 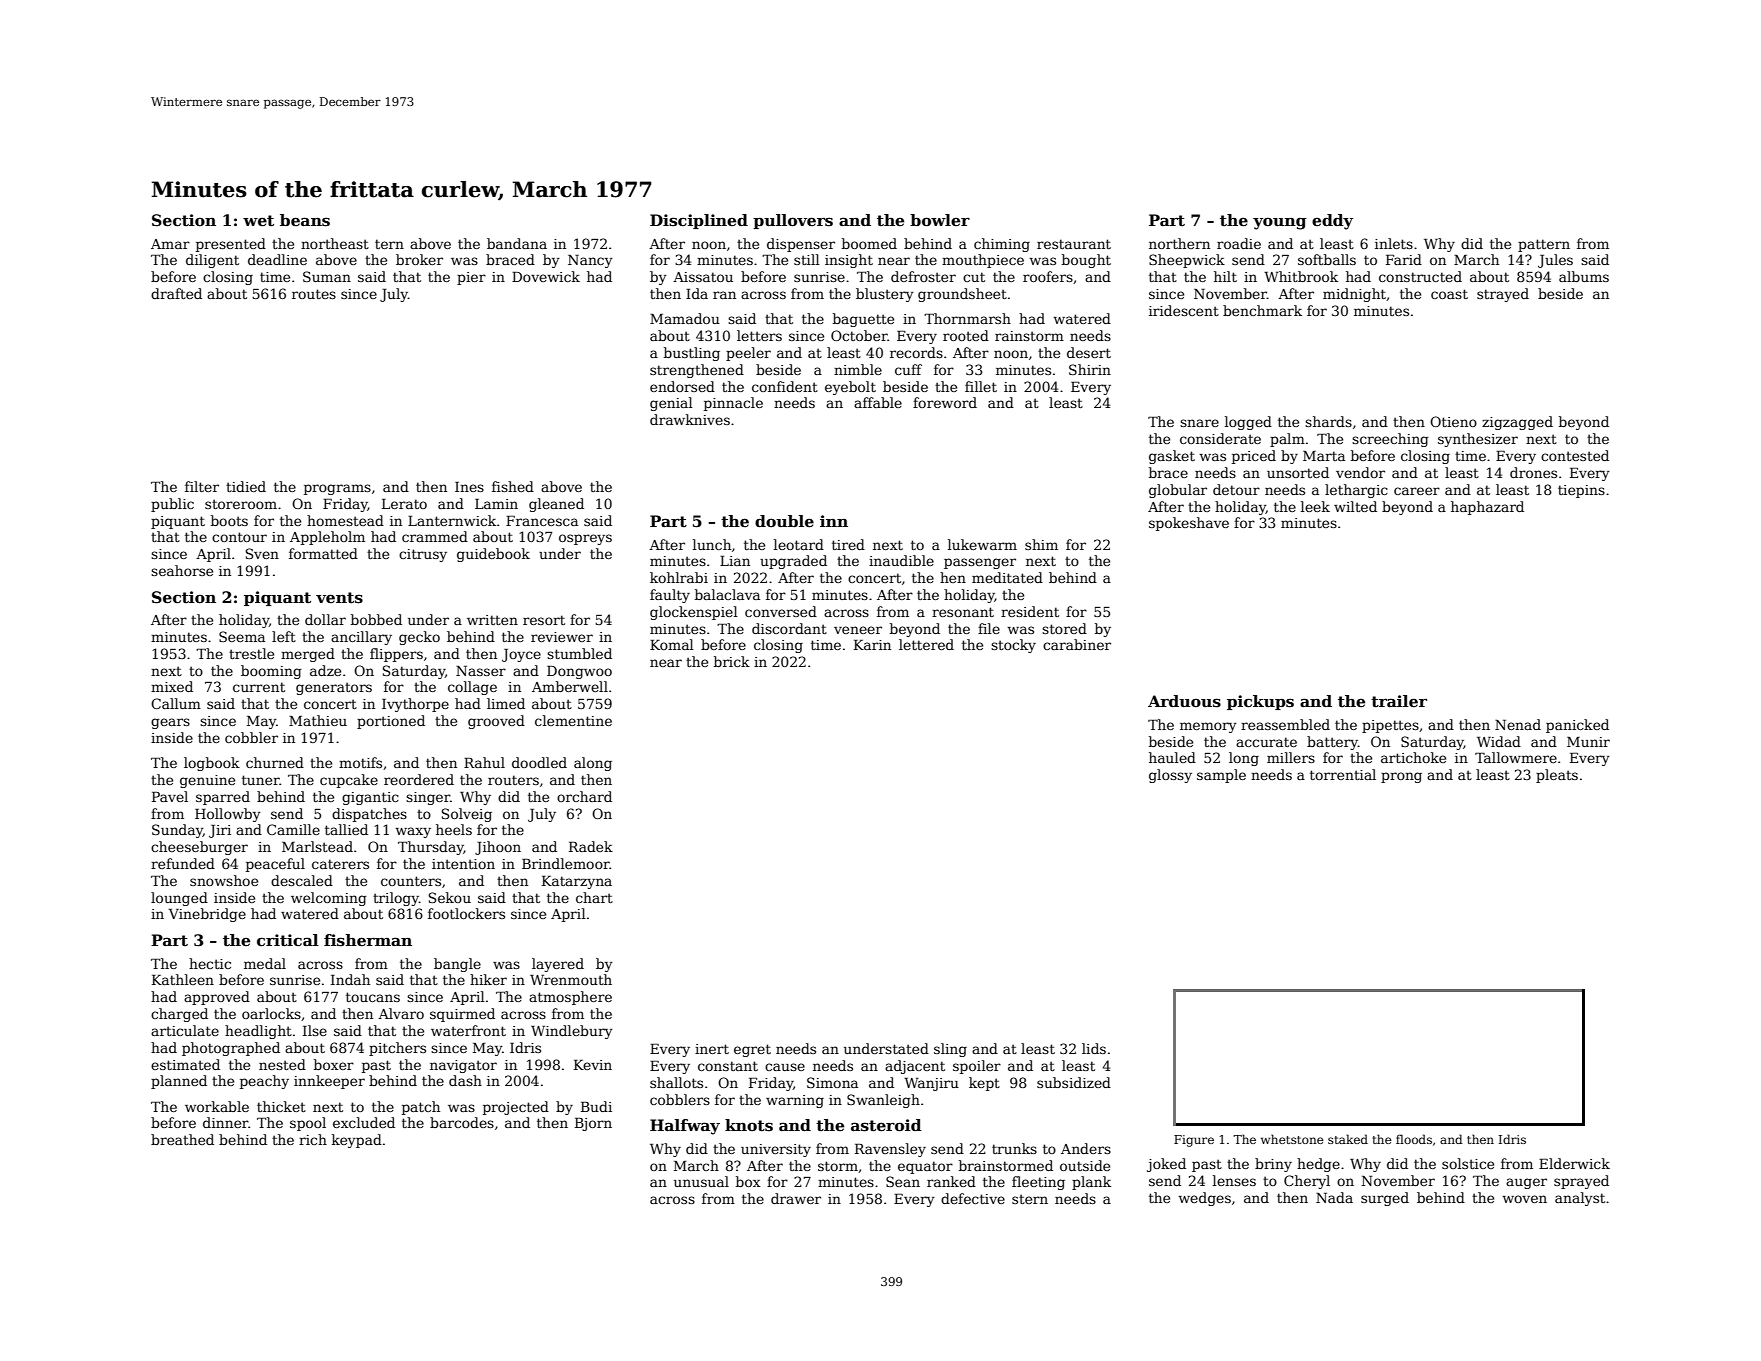 What do you see at coordinates (513, 486) in the image?
I see `fished` at bounding box center [513, 486].
